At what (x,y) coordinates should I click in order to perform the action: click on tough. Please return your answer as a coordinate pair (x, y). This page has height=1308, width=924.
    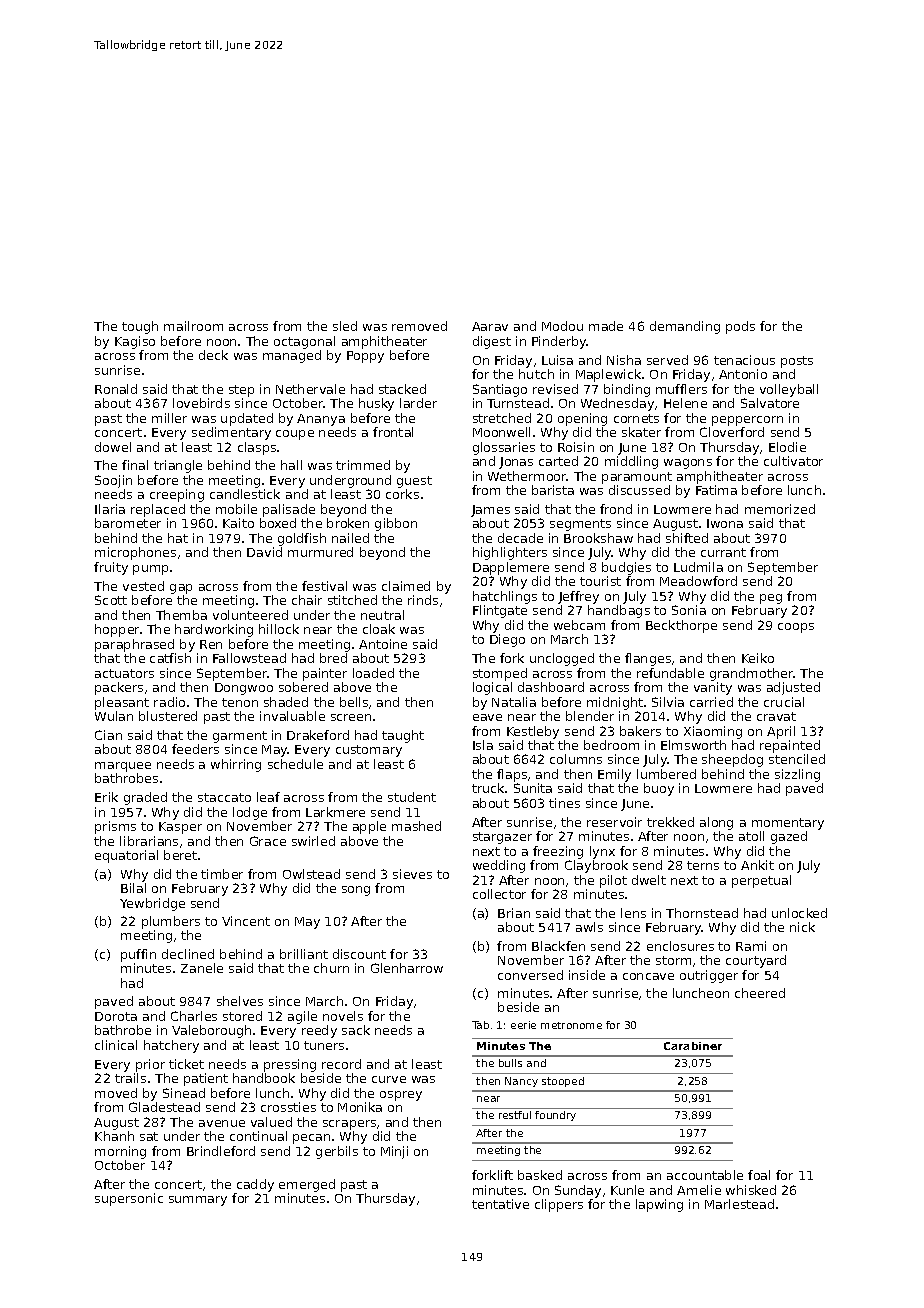
    Looking at the image, I should click on (140, 327).
